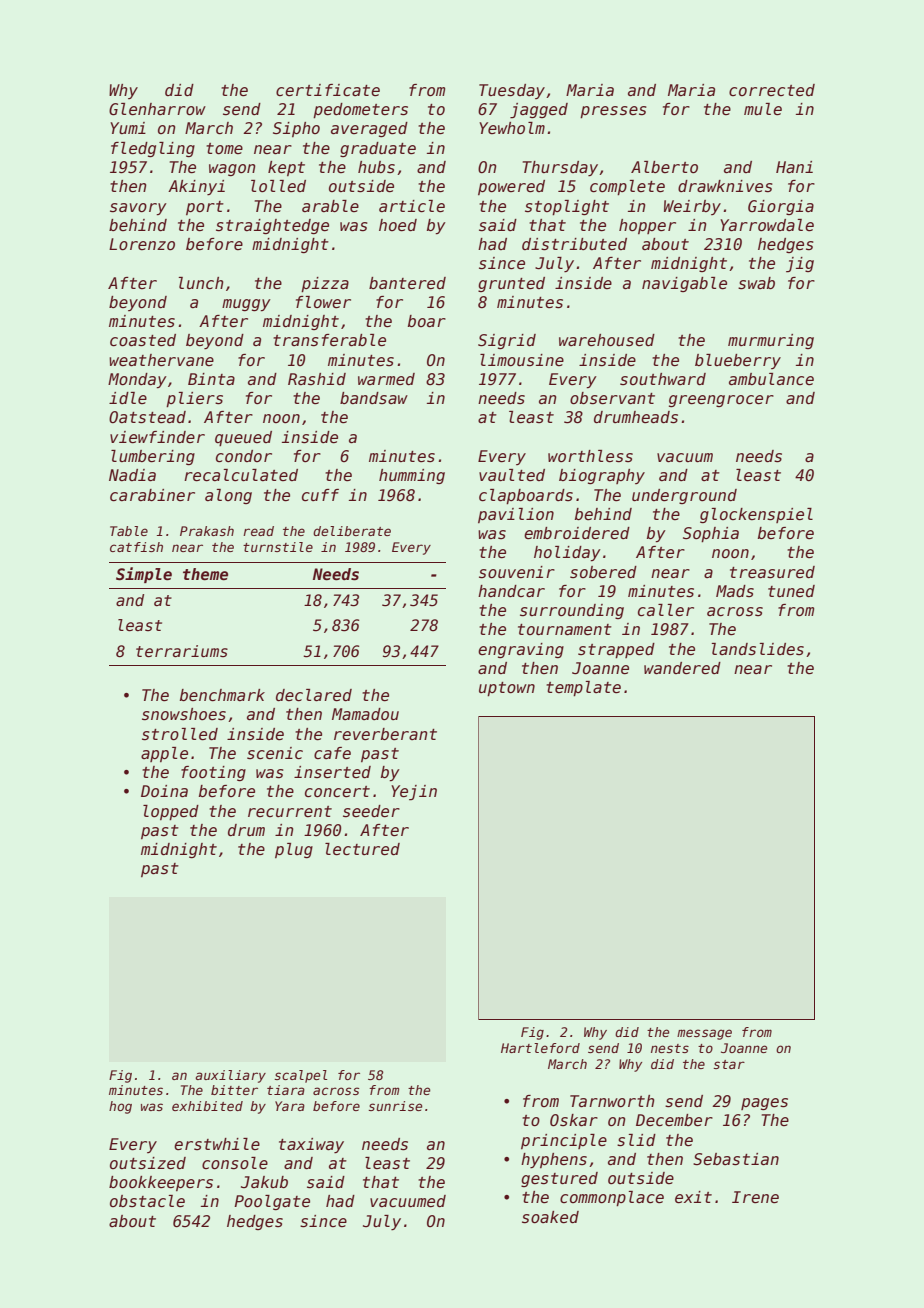  Describe the element at coordinates (414, 793) in the page. I see `Yejin` at that location.
